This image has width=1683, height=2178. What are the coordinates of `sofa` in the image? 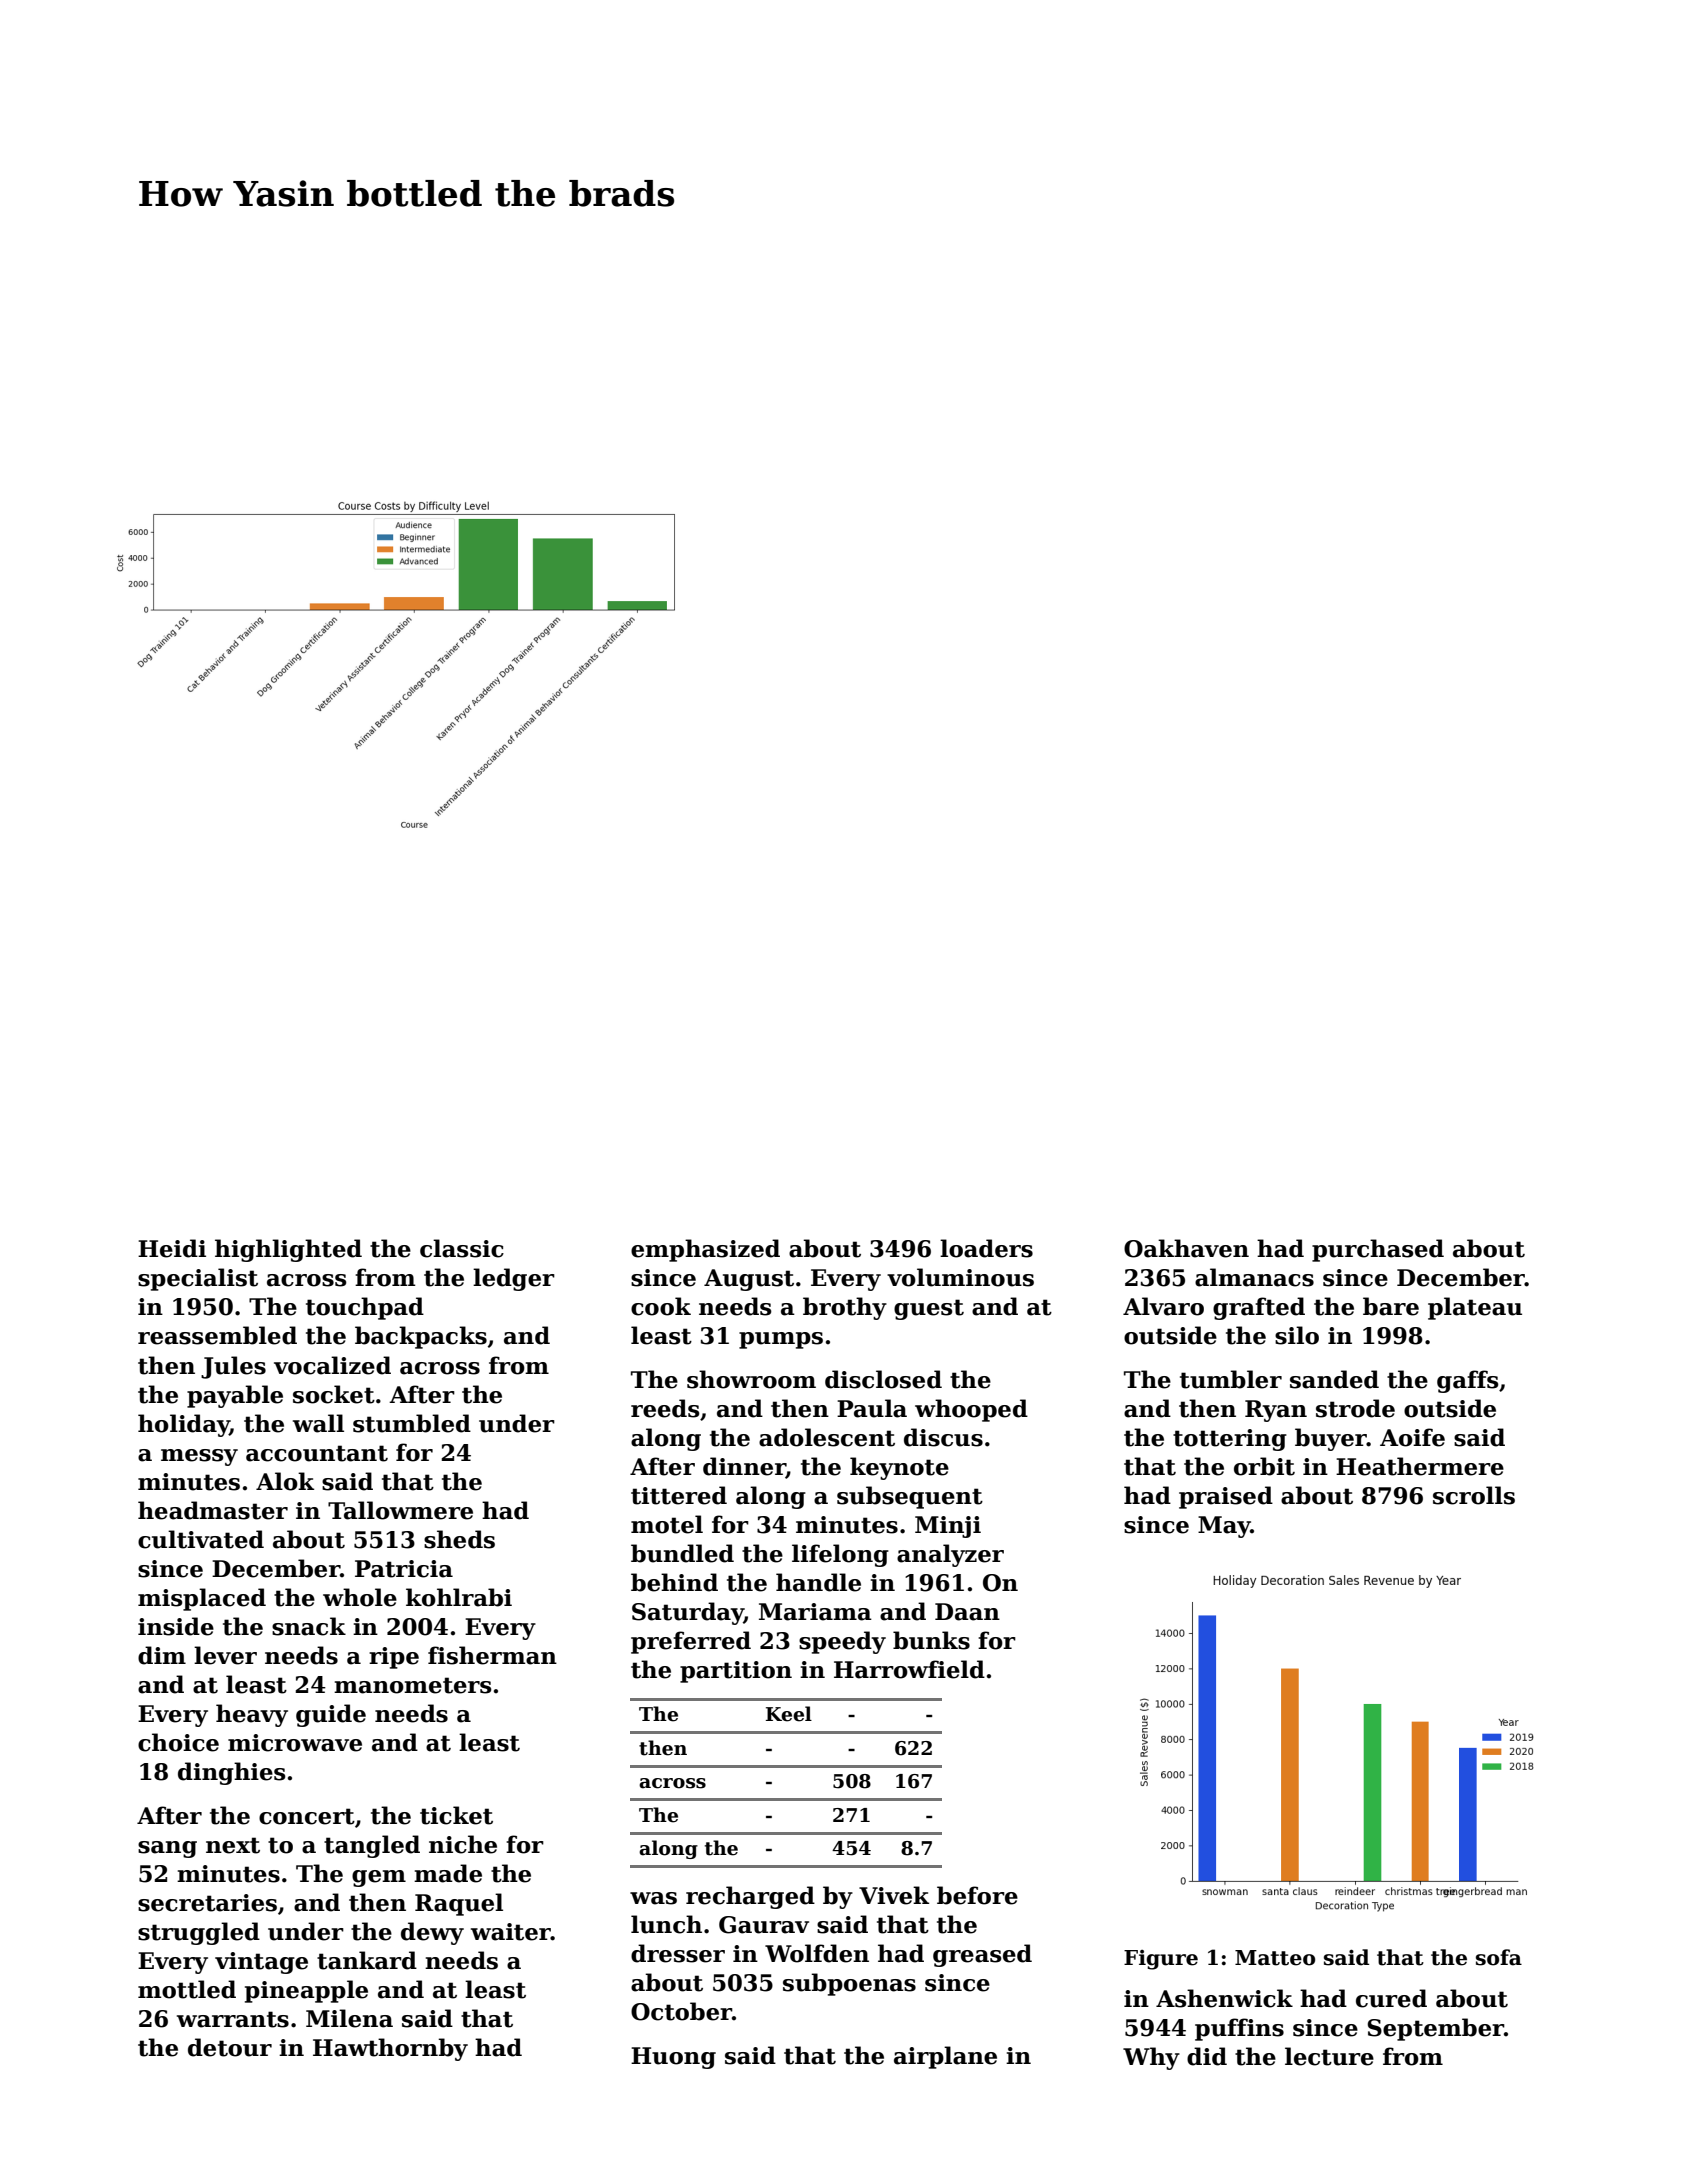 It's located at (1499, 1957).
